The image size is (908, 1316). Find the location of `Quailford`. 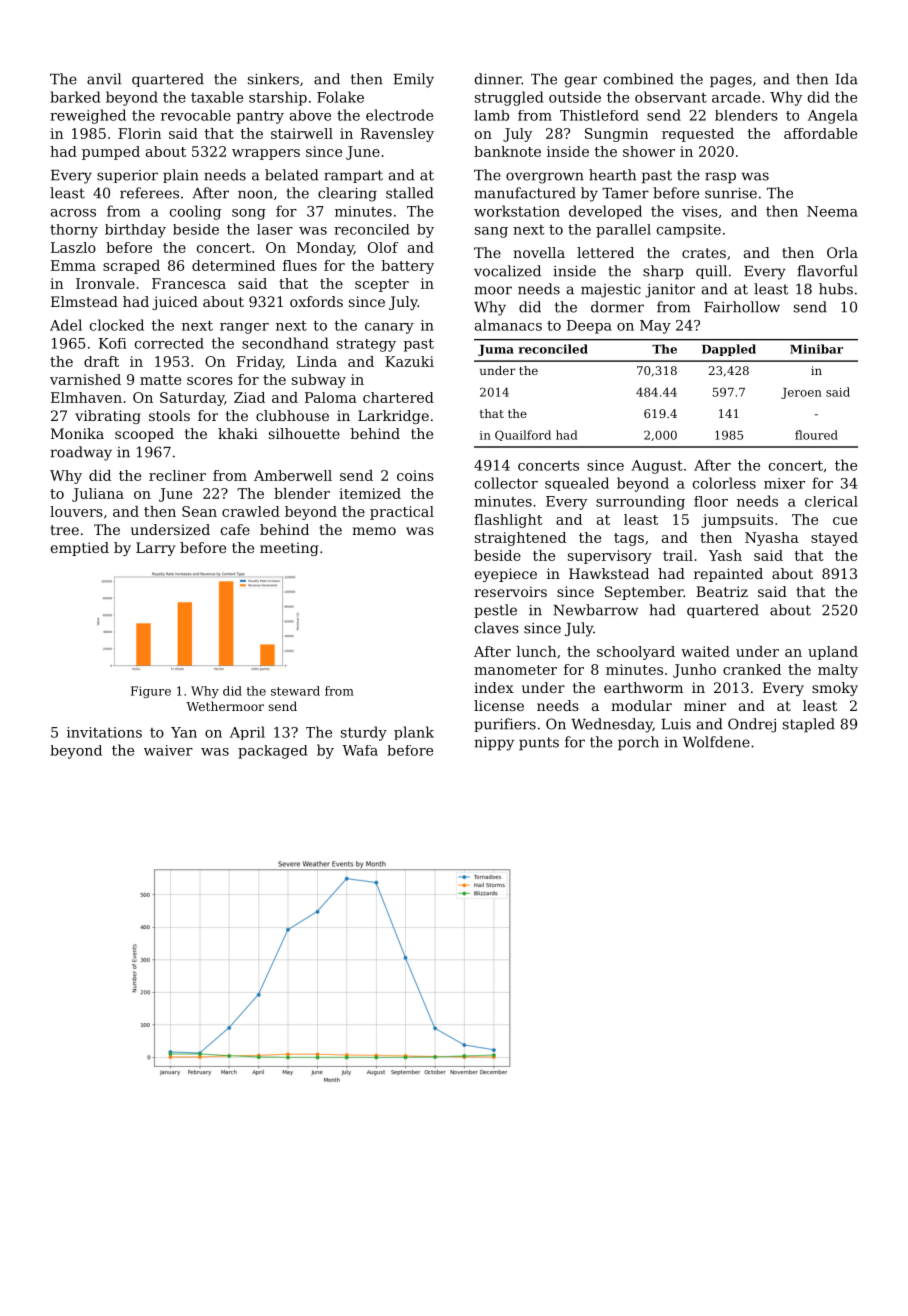

Quailford is located at coordinates (523, 435).
